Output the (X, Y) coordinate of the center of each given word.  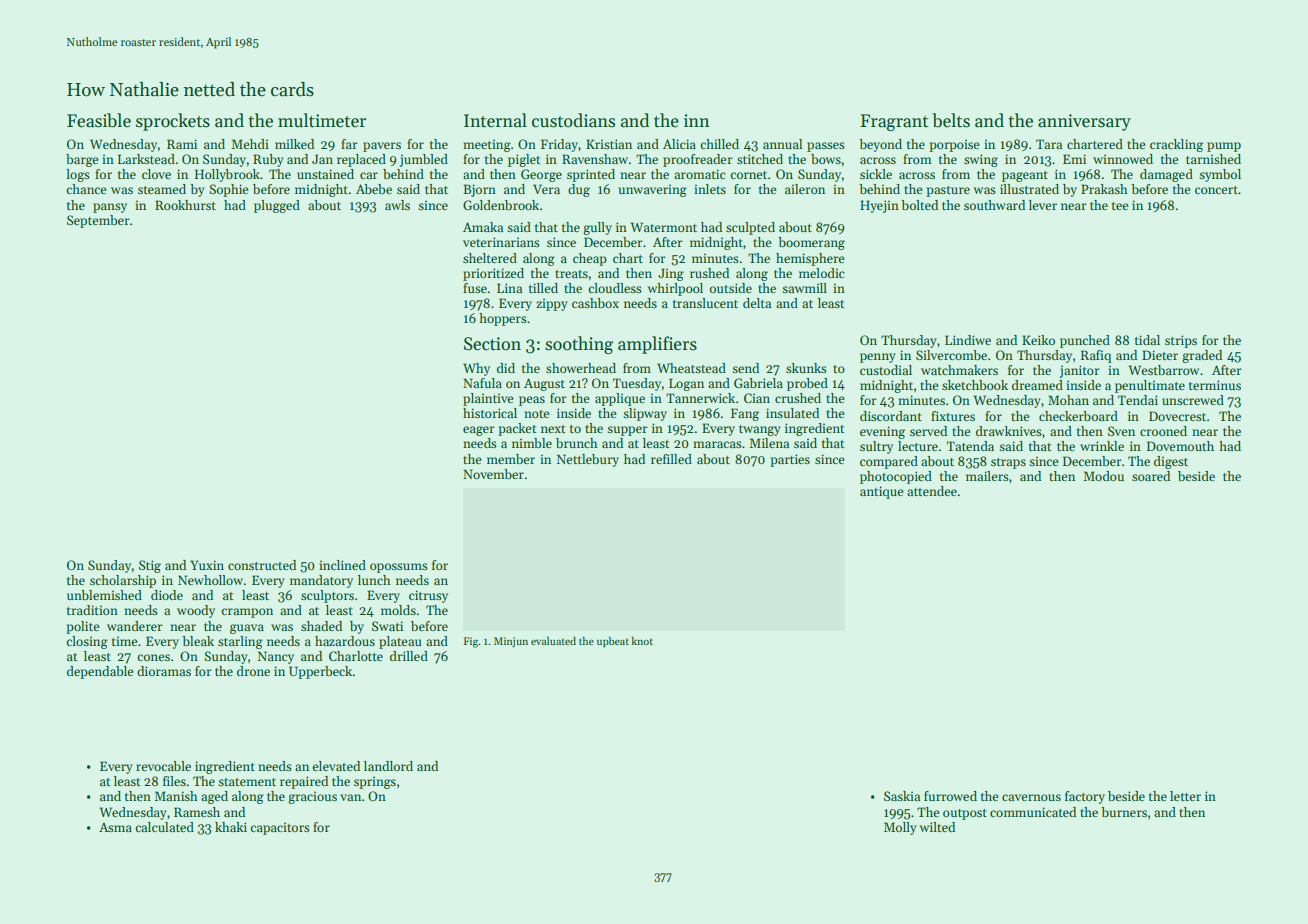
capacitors (280, 828)
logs (78, 175)
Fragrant (894, 122)
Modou (1104, 476)
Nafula (482, 383)
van (350, 797)
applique (620, 399)
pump (1224, 147)
